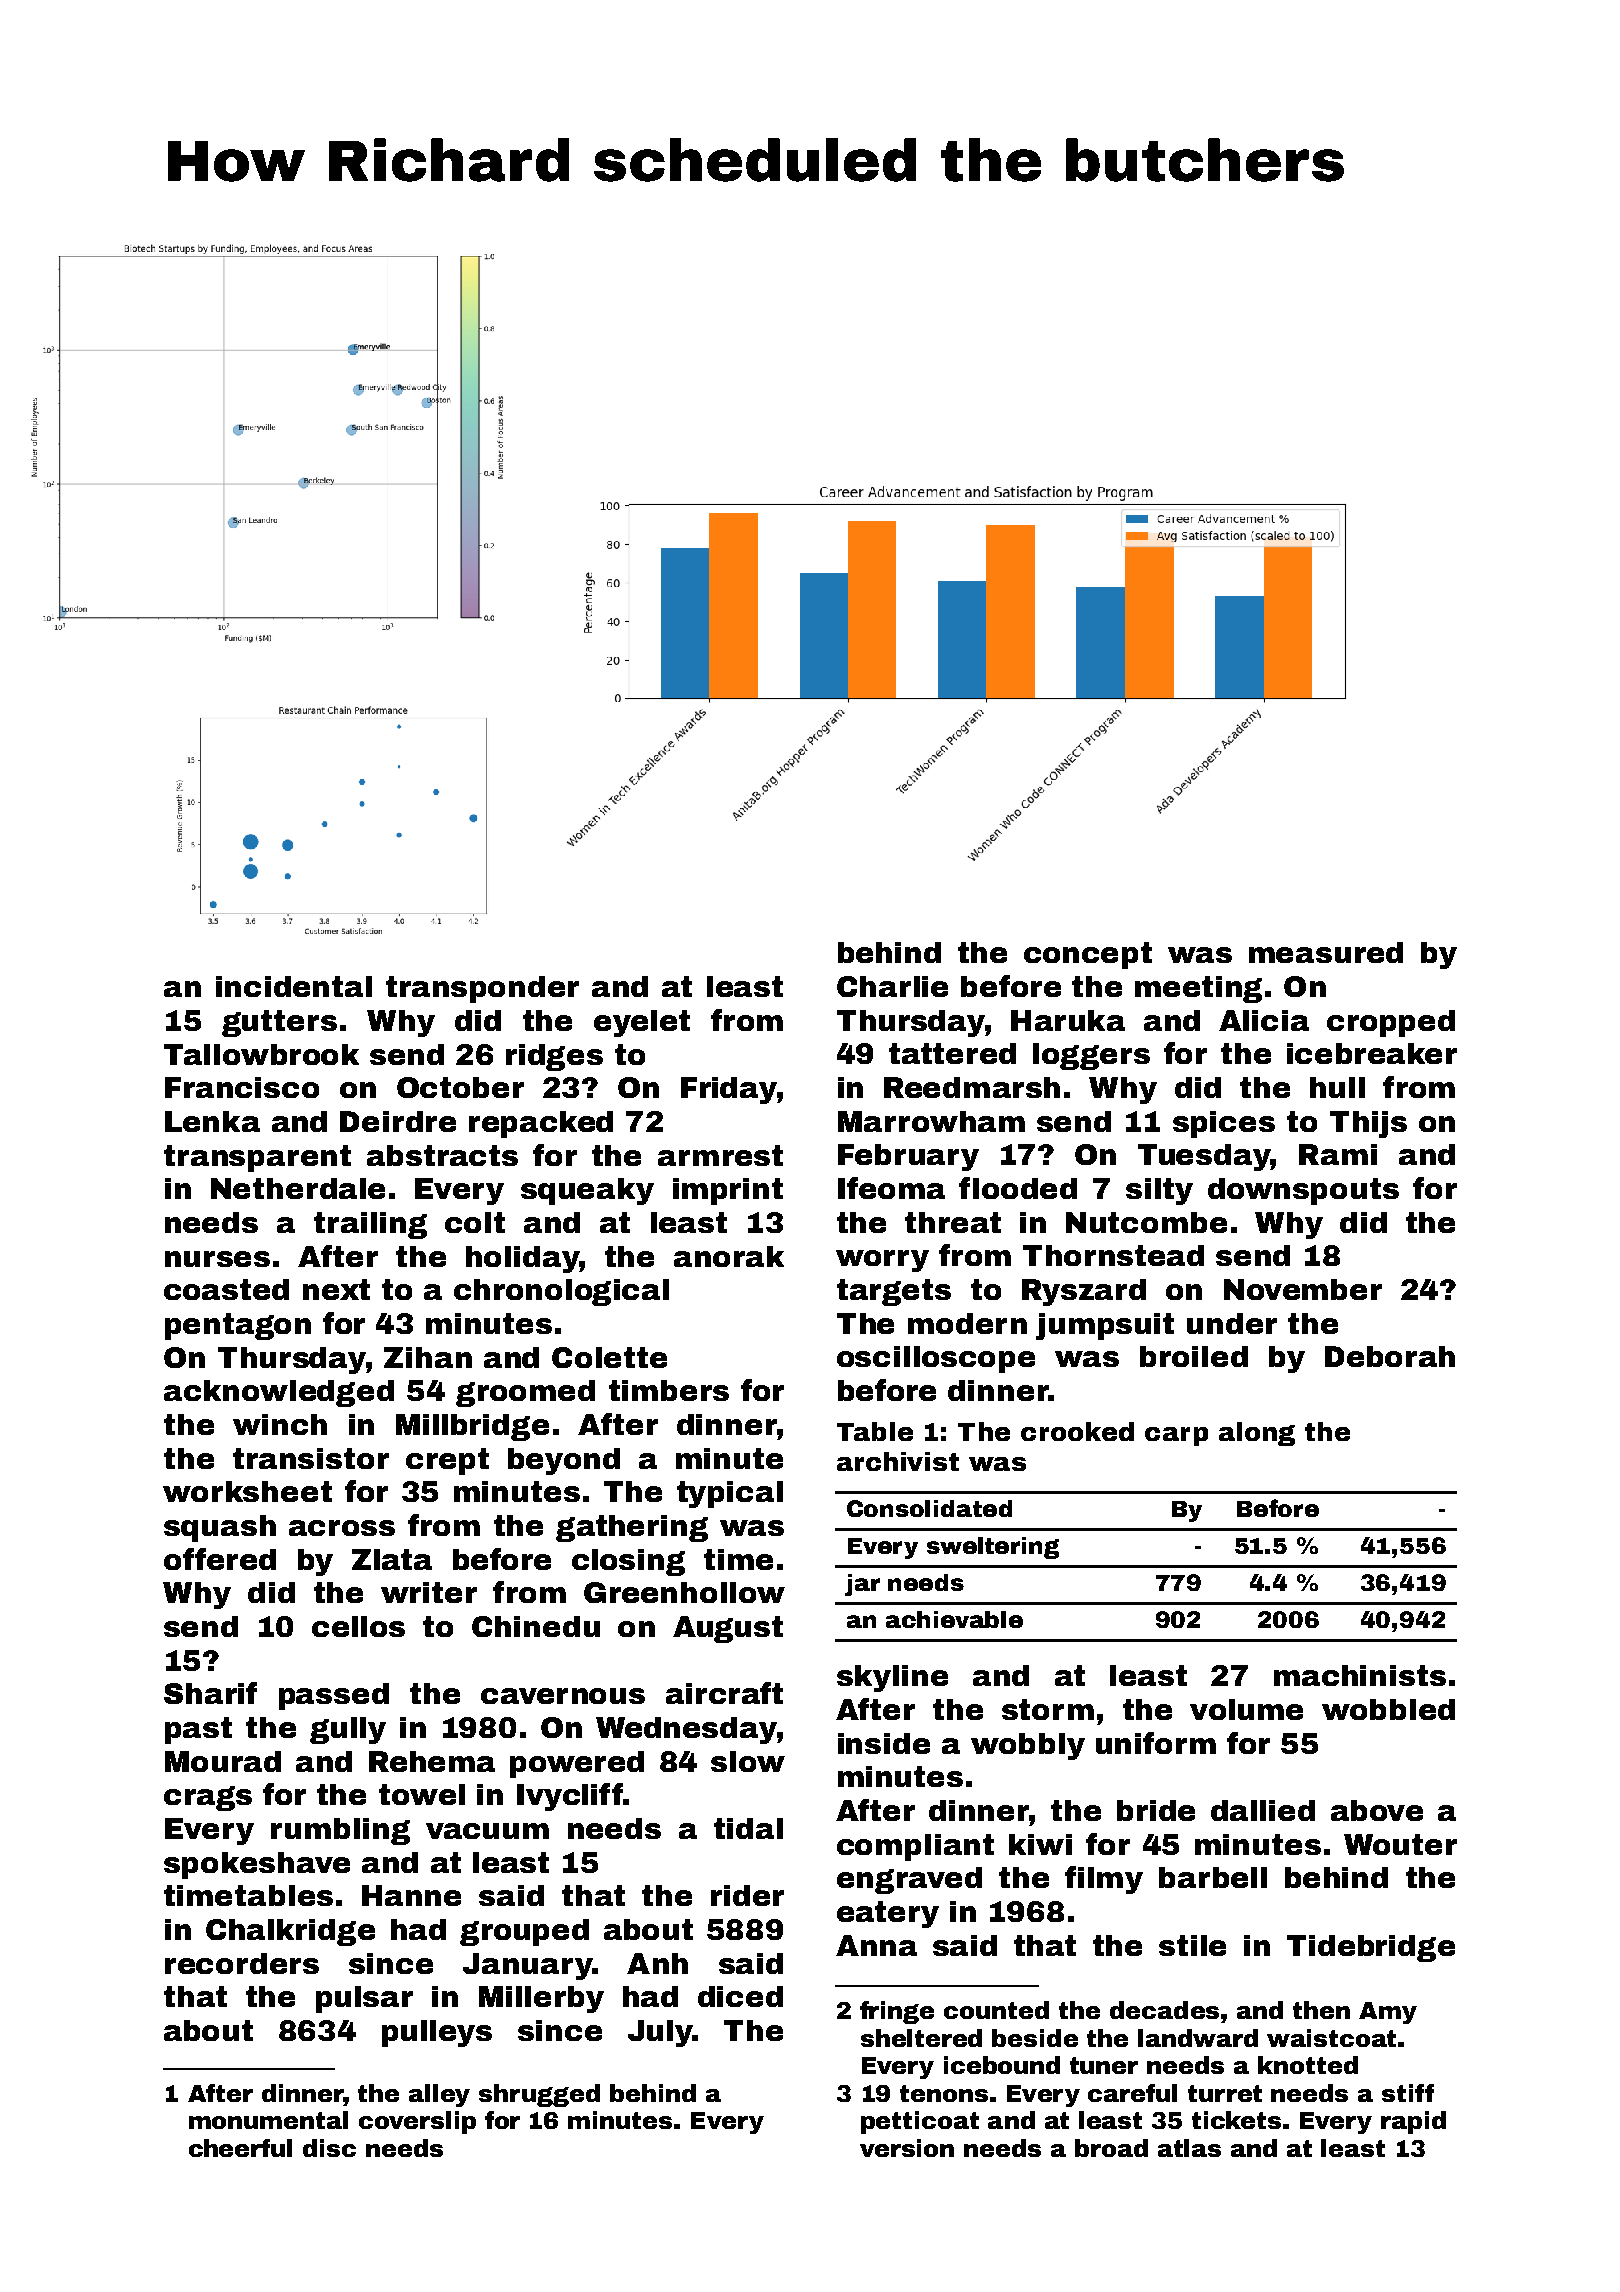  Describe the element at coordinates (290, 1932) in the screenshot. I see `Chalkridge` at that location.
